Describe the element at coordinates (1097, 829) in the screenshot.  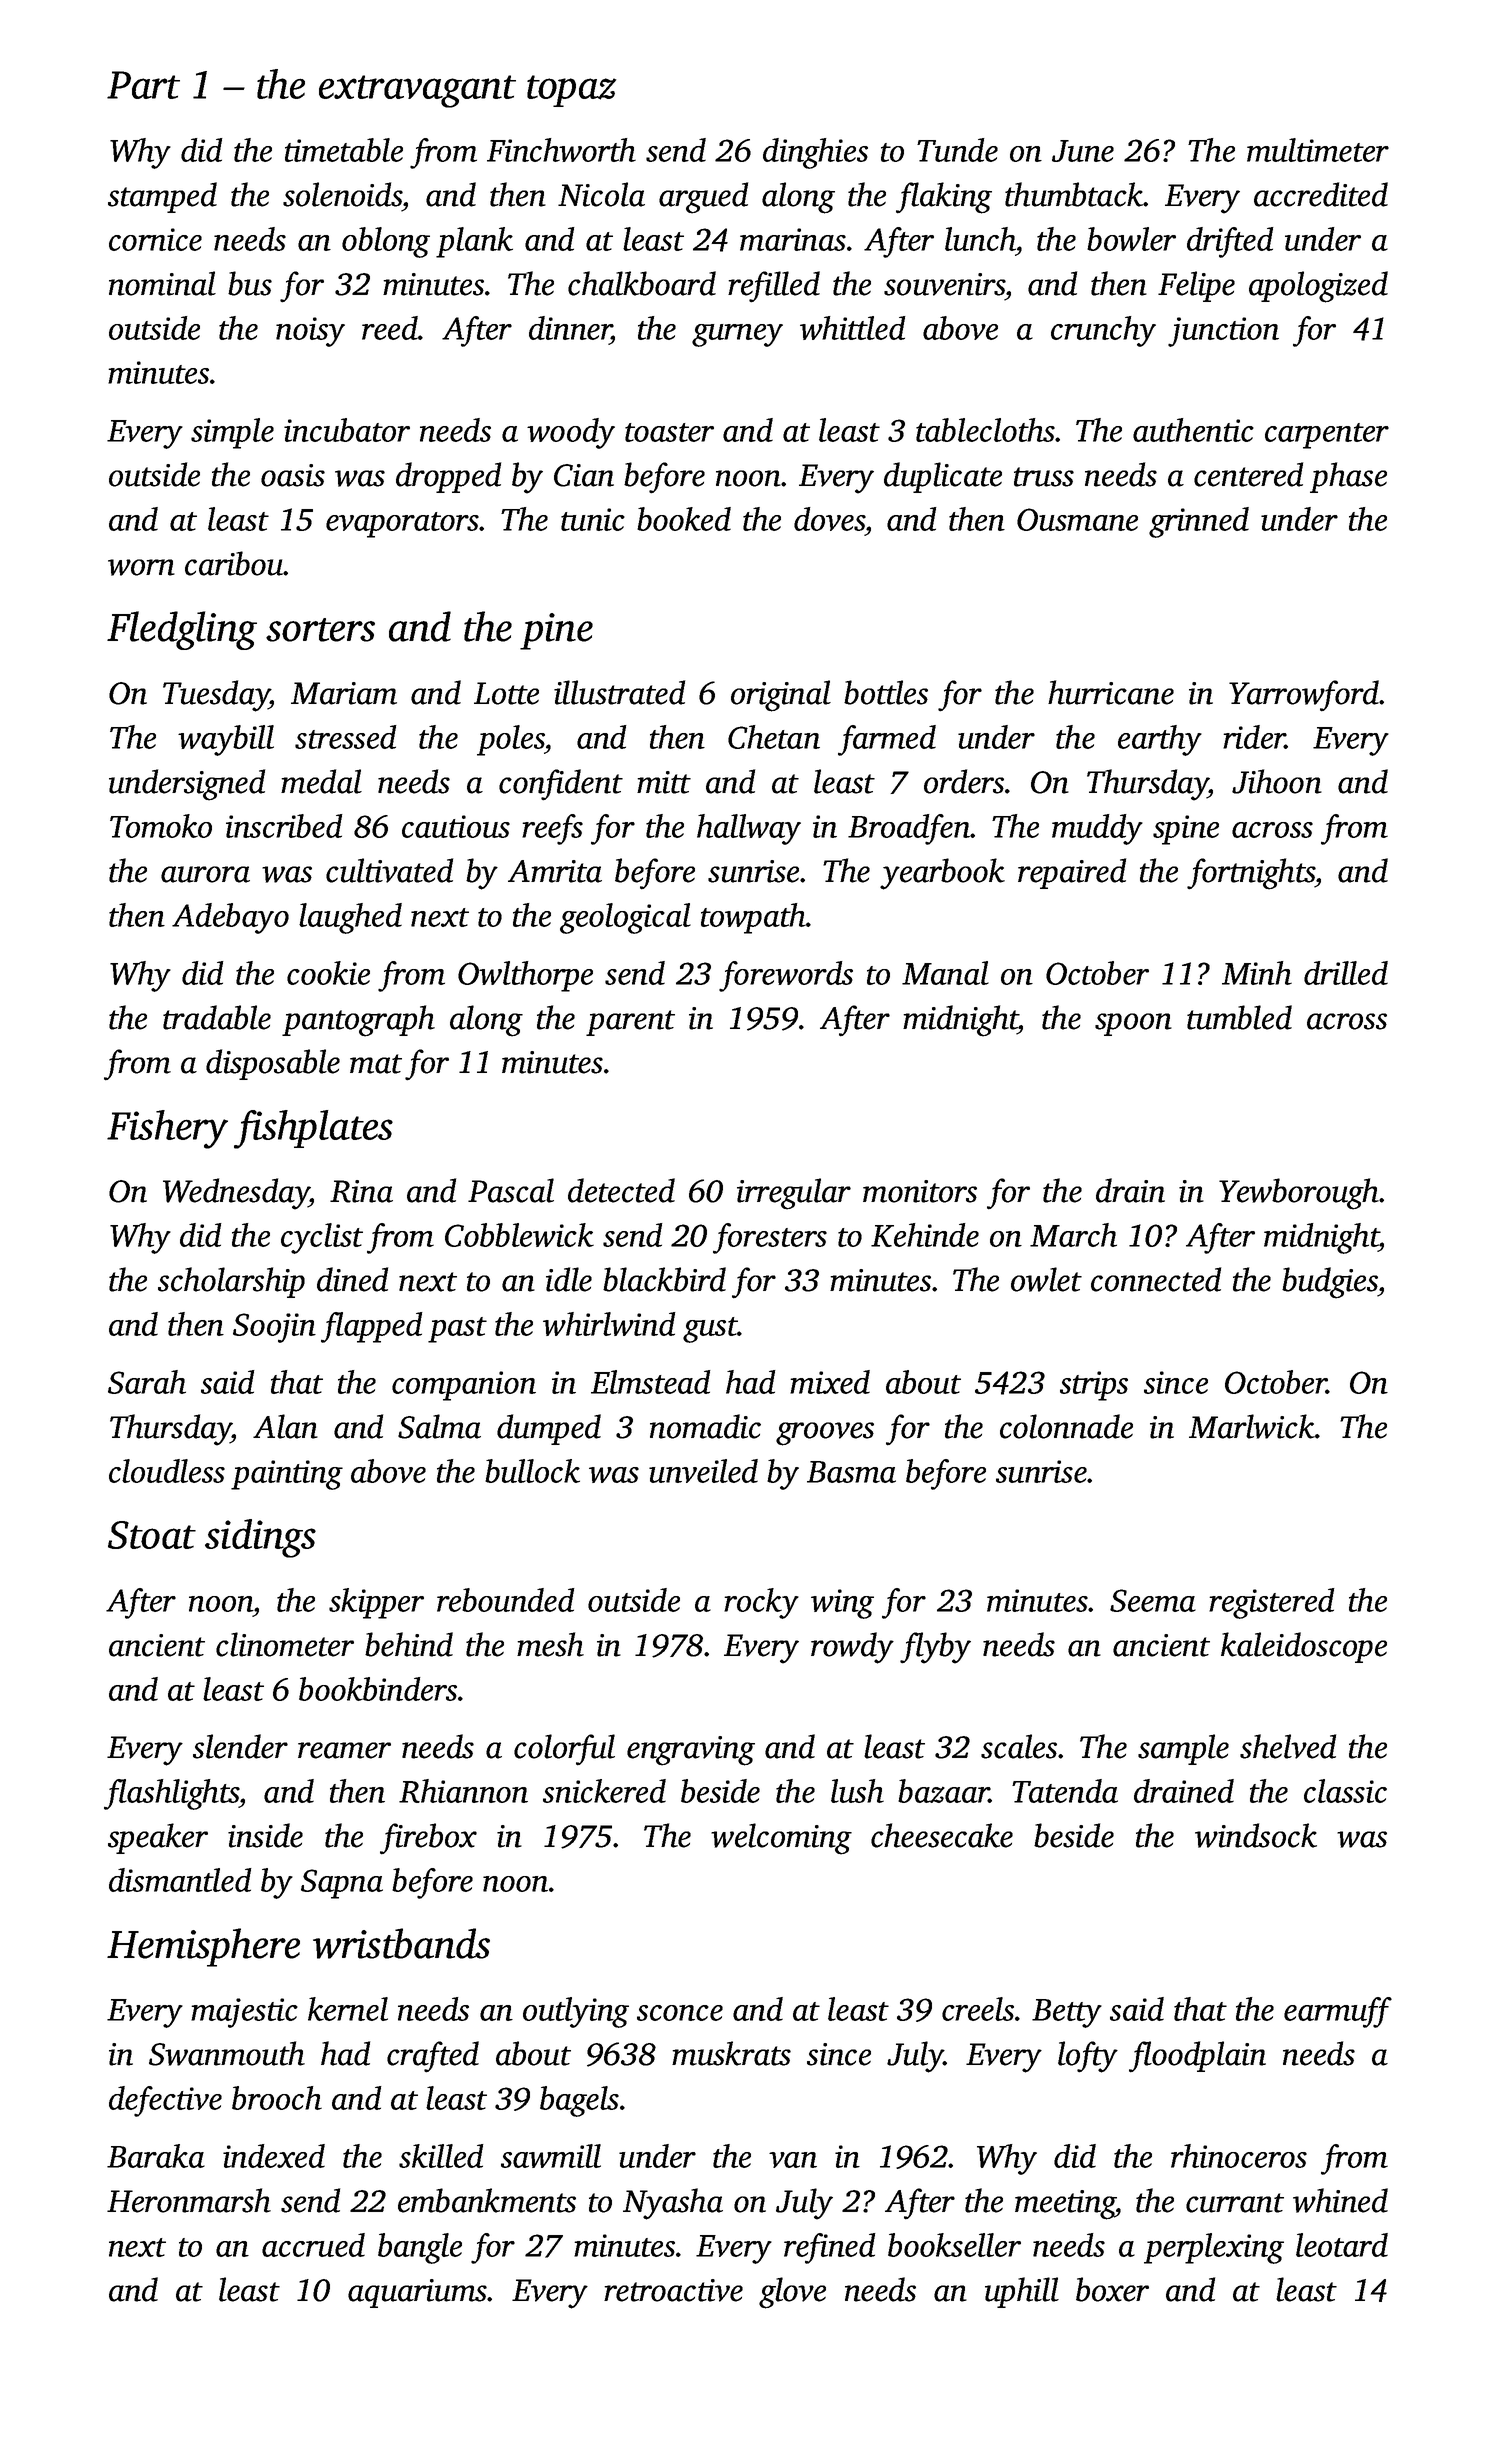
I see `muddy` at that location.
